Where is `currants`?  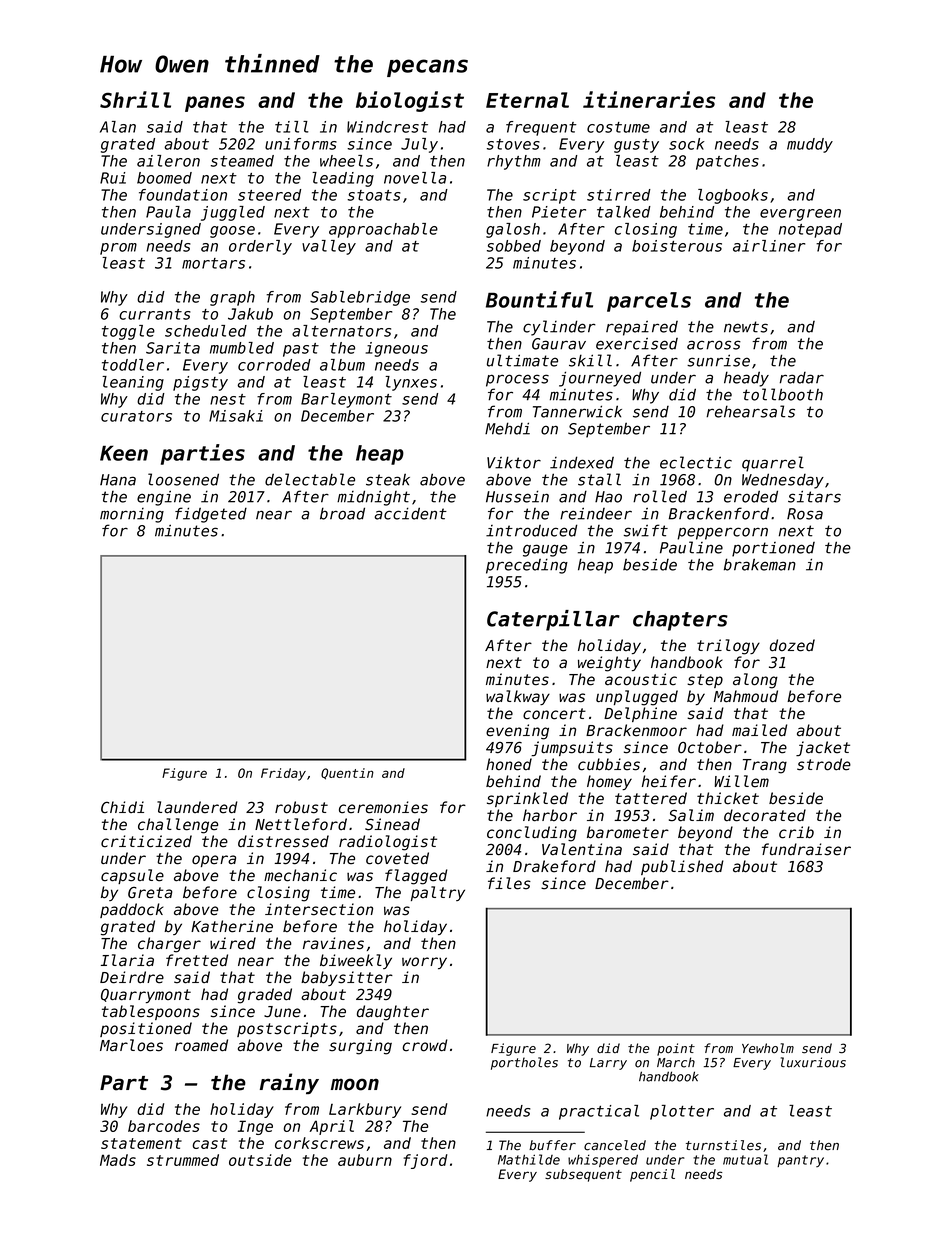 currants is located at coordinates (155, 314).
